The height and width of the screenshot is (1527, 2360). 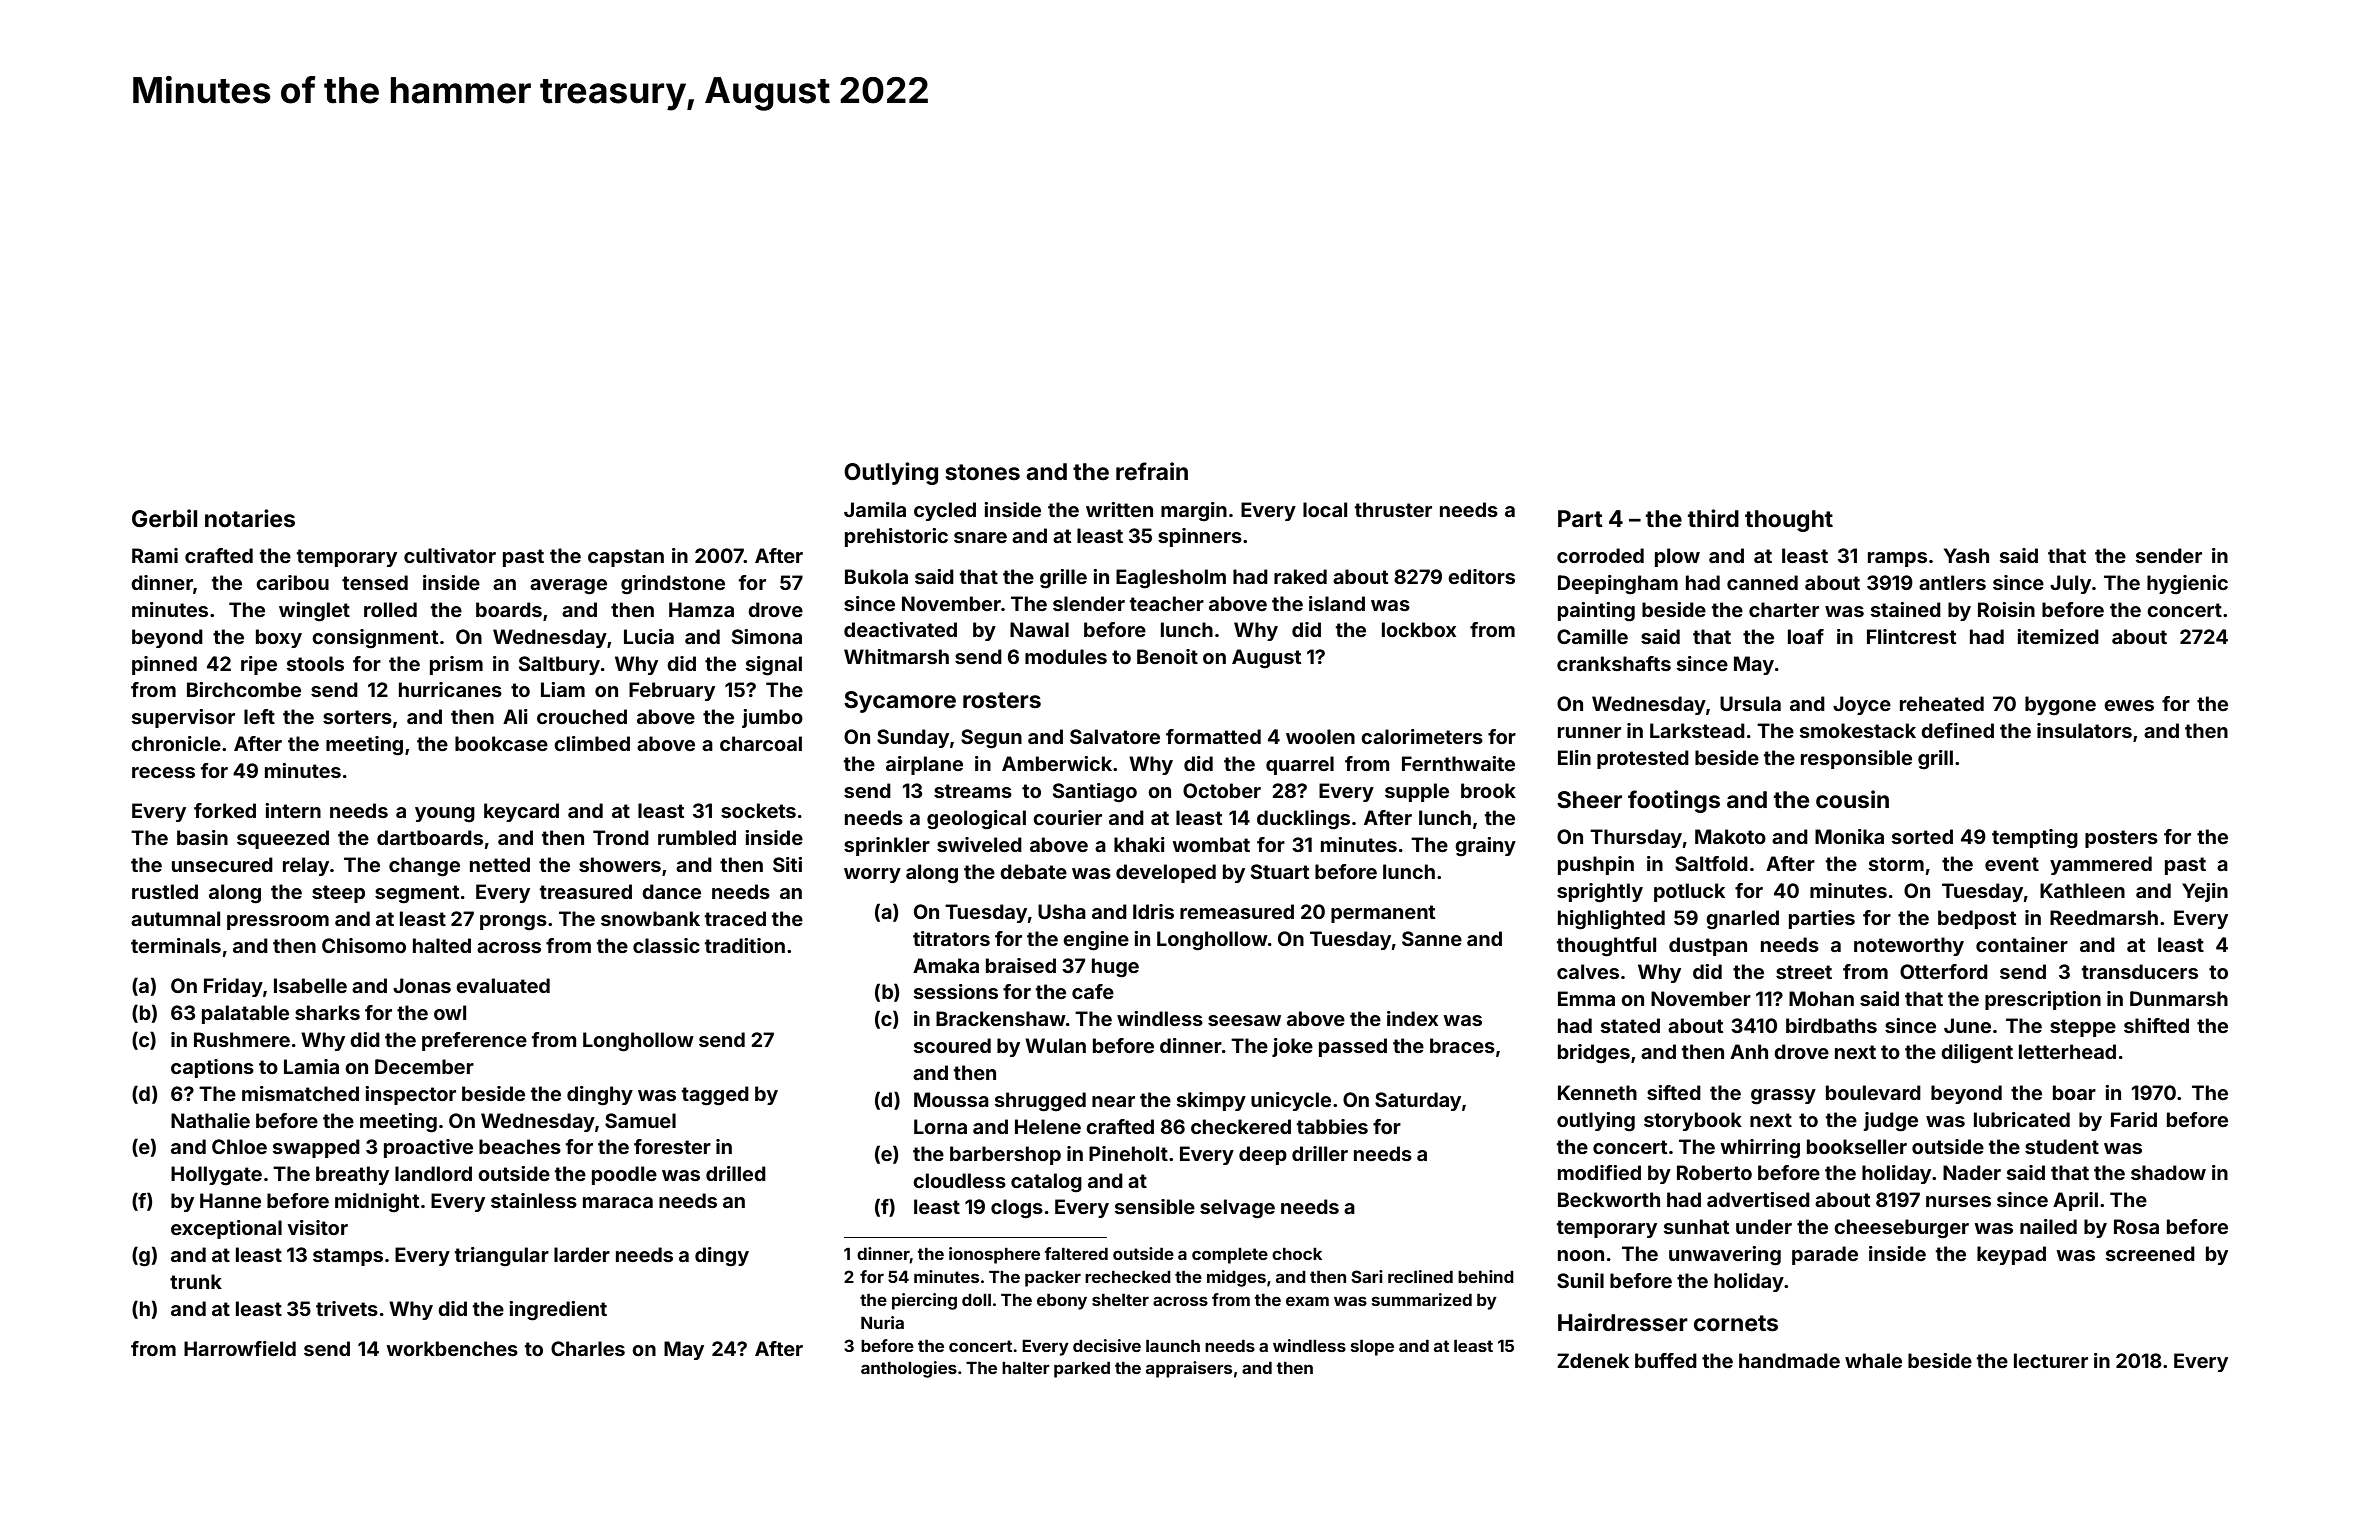 I want to click on transducers, so click(x=2140, y=971).
